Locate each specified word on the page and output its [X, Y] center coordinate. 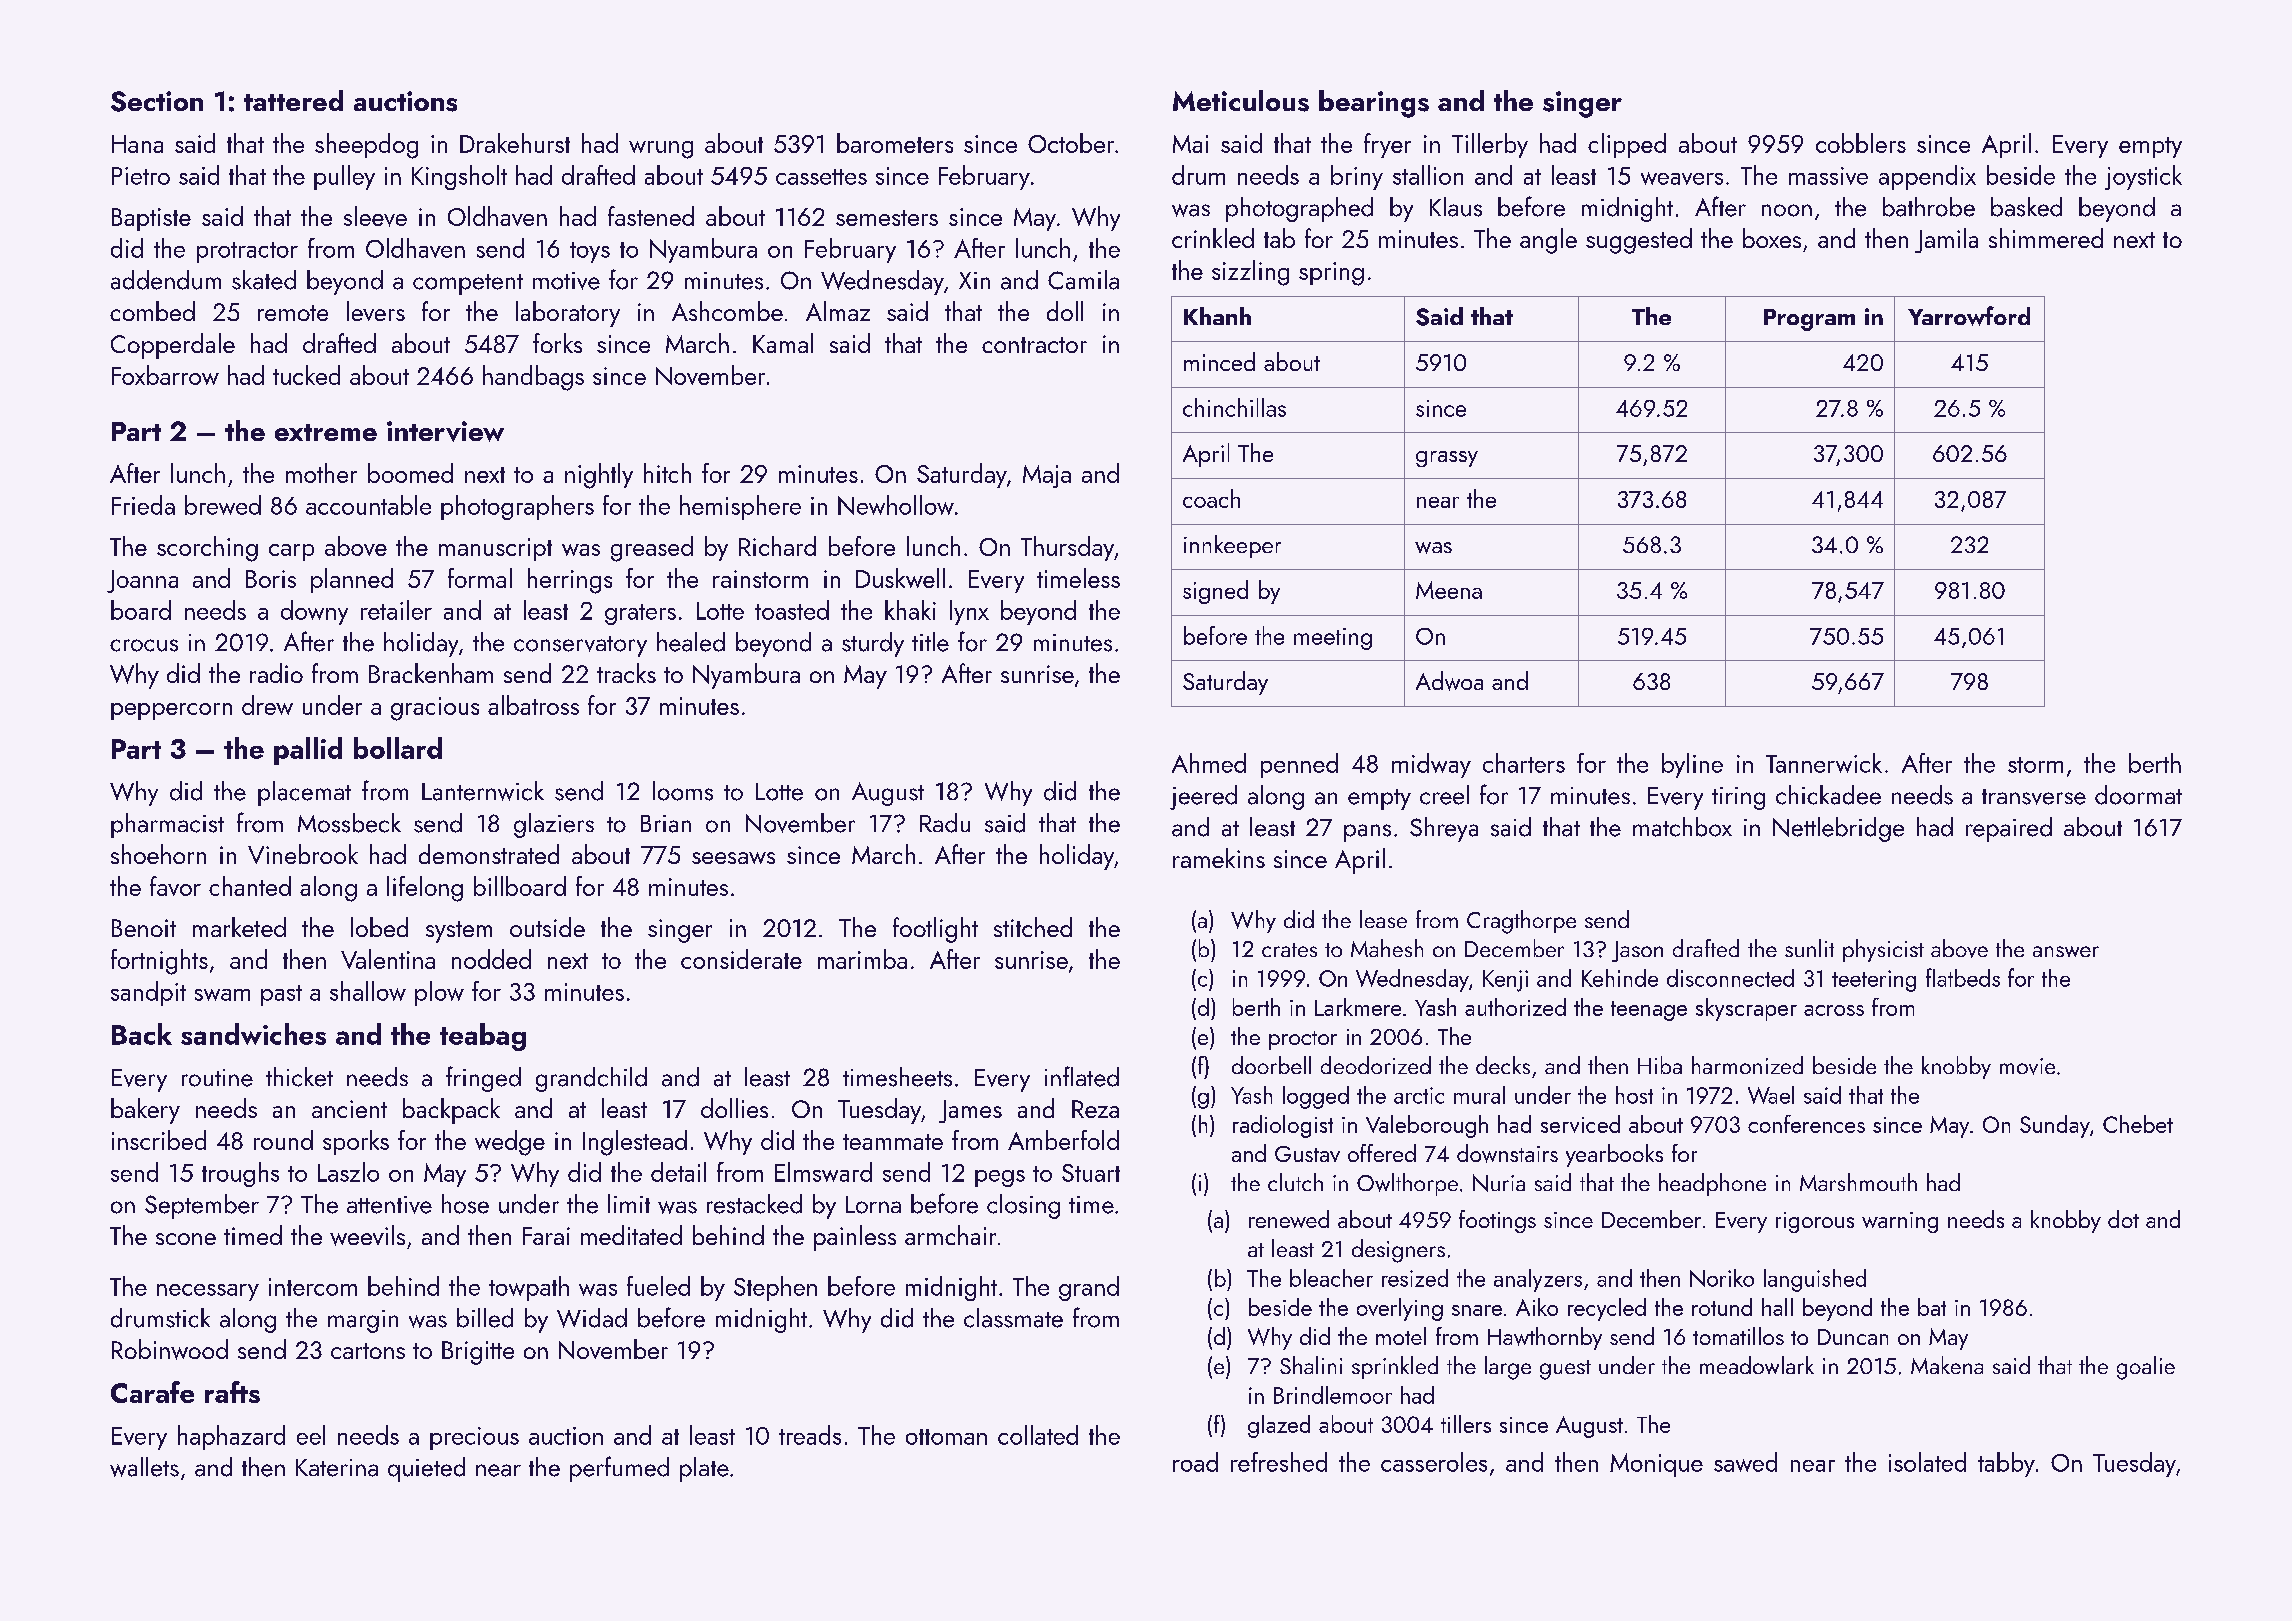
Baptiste [151, 219]
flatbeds [1963, 977]
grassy [1447, 459]
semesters [887, 218]
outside [547, 927]
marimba [862, 959]
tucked [306, 375]
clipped [1627, 145]
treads [810, 1435]
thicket [299, 1077]
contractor [1034, 345]
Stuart [1091, 1173]
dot [2123, 1219]
